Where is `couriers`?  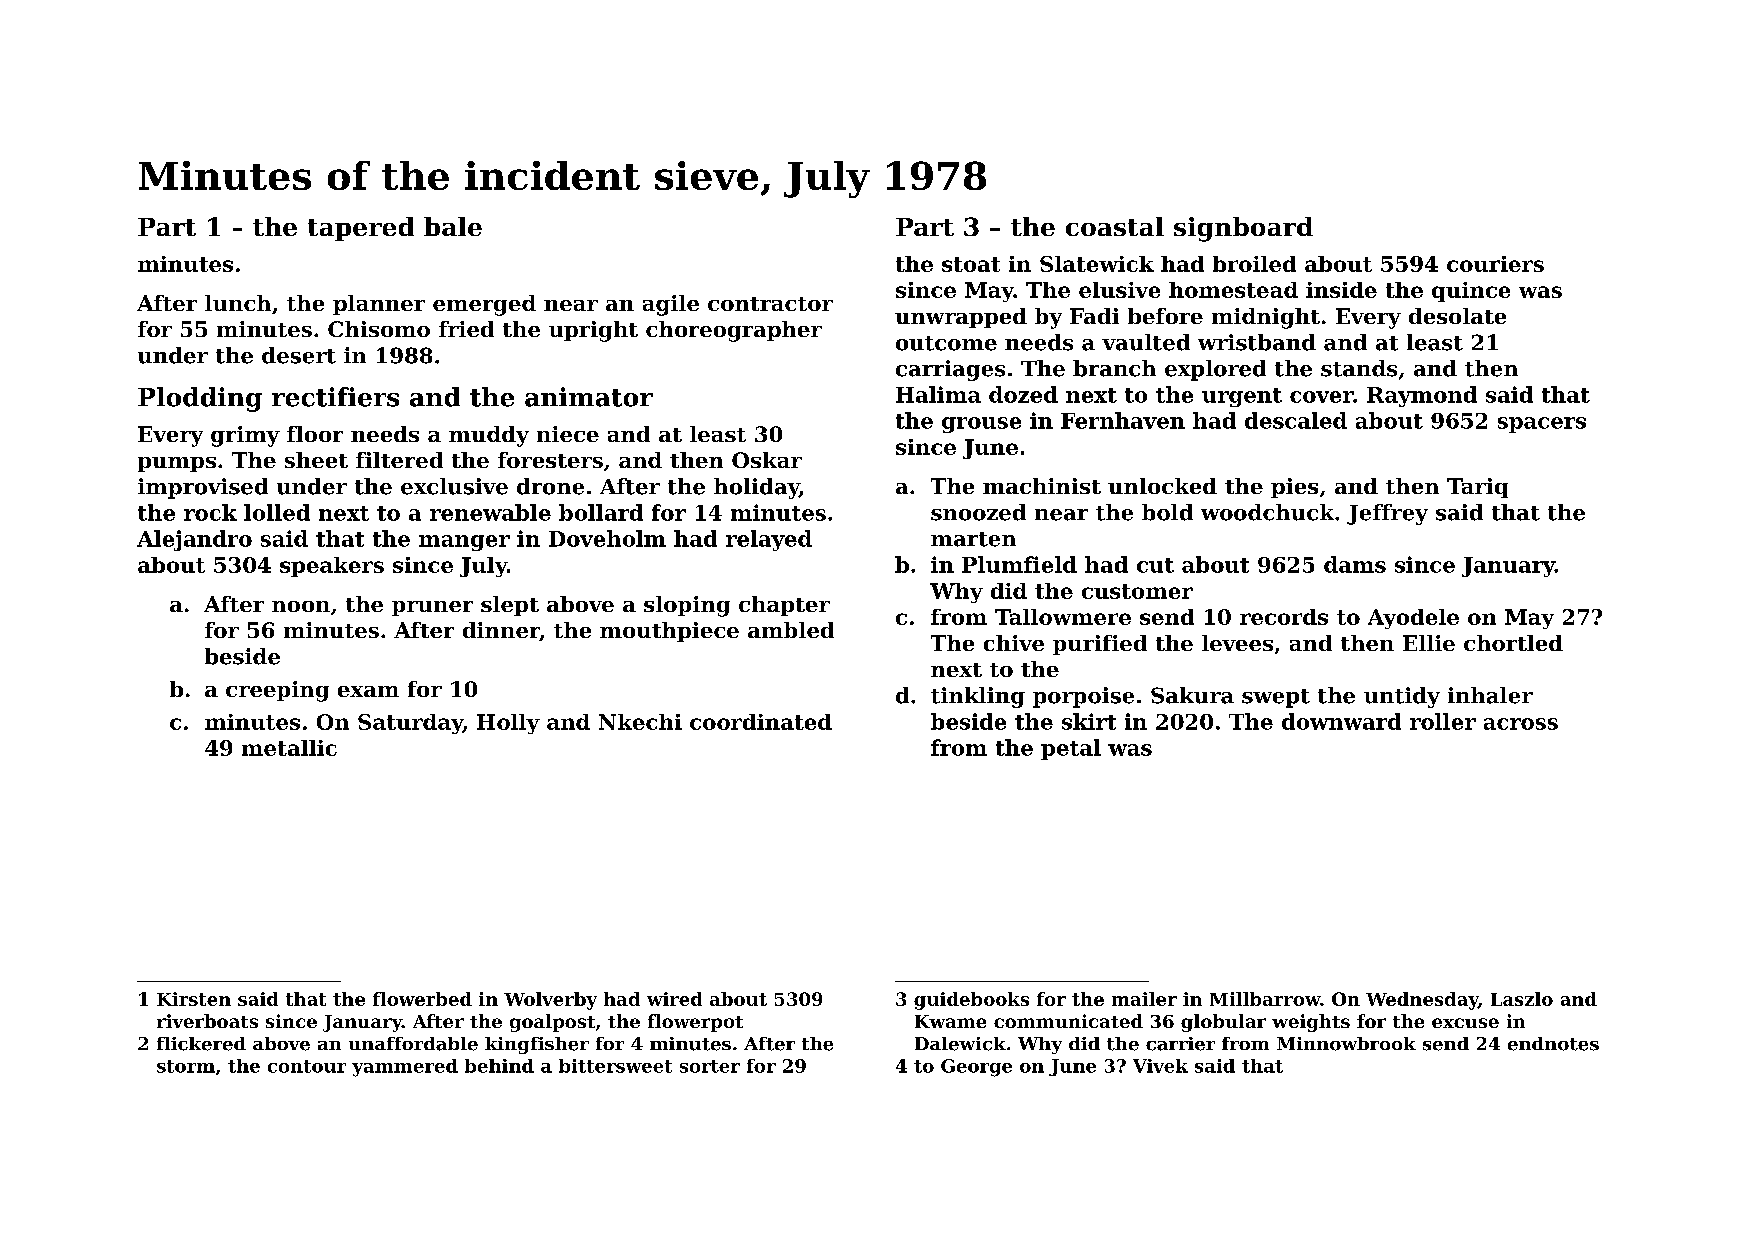 couriers is located at coordinates (1495, 264).
